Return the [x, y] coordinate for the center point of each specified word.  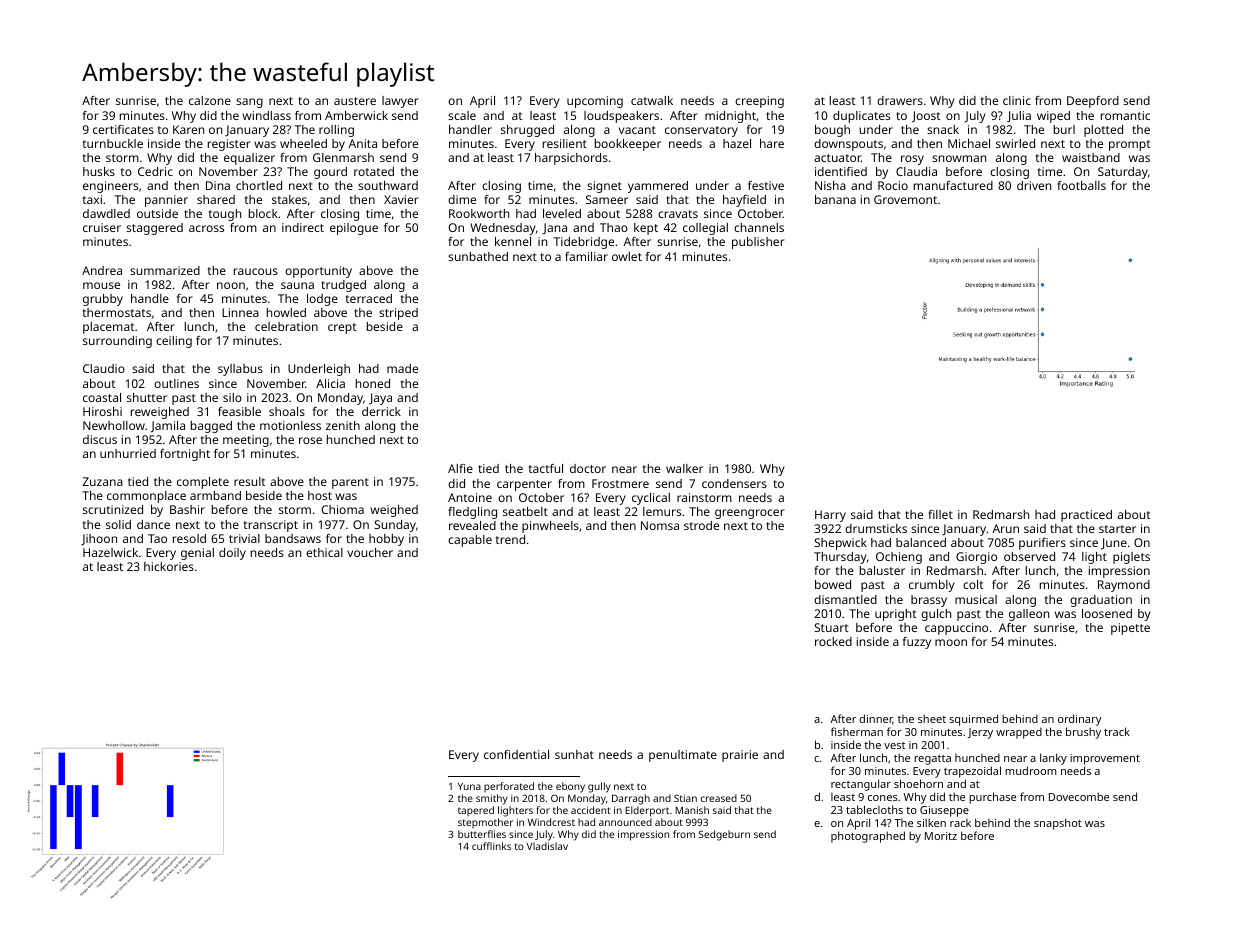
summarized [165, 270]
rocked [833, 641]
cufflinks [491, 846]
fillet [940, 514]
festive [766, 185]
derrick [381, 411]
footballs [1081, 185]
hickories [169, 566]
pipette [1130, 629]
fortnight [185, 455]
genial [197, 554]
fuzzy [917, 643]
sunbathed [478, 256]
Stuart [831, 627]
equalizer [249, 159]
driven [1034, 185]
